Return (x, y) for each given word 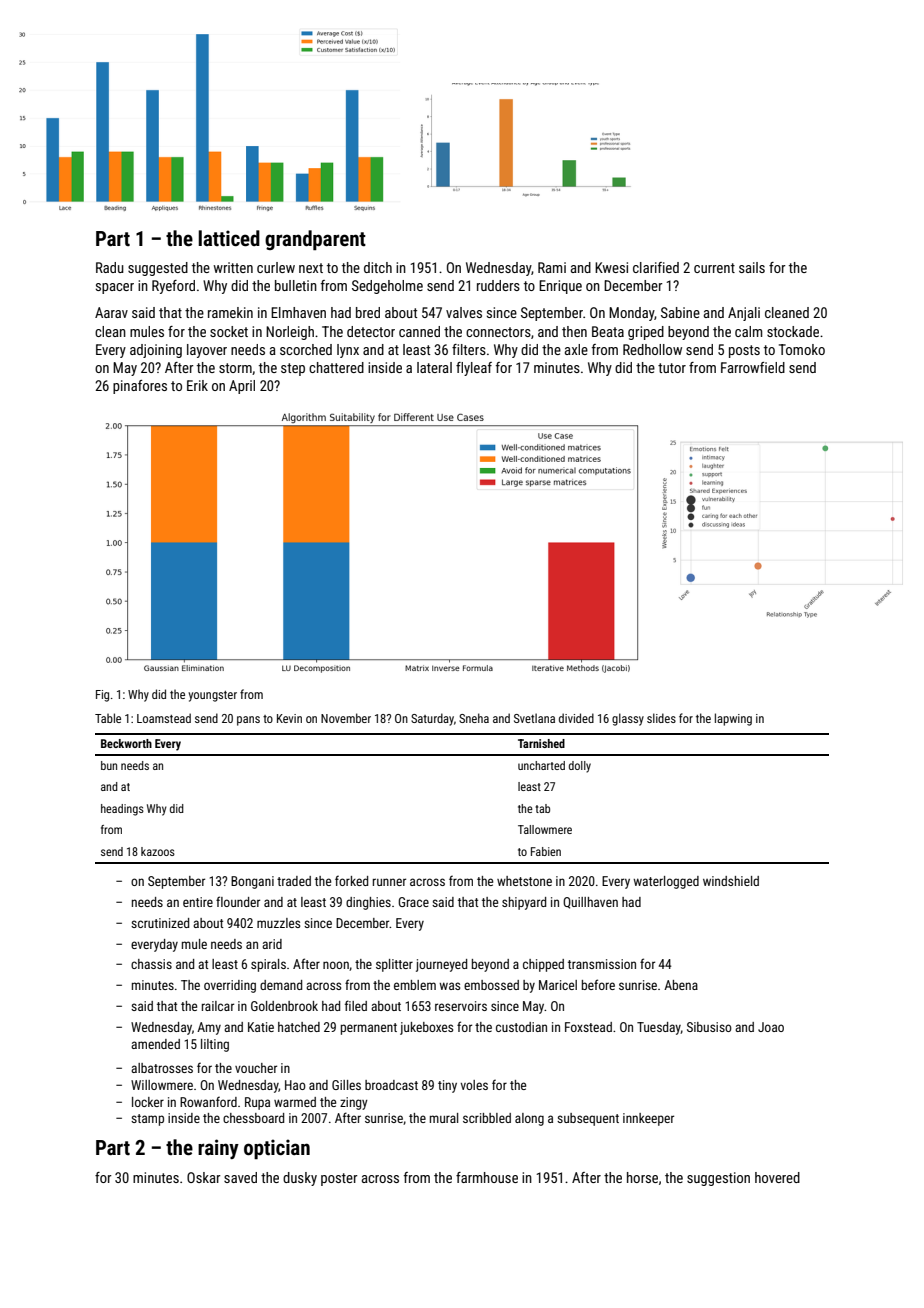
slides (661, 718)
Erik (197, 385)
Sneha (474, 718)
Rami (552, 267)
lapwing (733, 719)
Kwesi (611, 267)
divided (576, 718)
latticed (229, 238)
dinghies (368, 903)
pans (248, 721)
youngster (212, 696)
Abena (681, 985)
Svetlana (534, 718)
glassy (628, 719)
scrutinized (160, 923)
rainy (218, 1149)
